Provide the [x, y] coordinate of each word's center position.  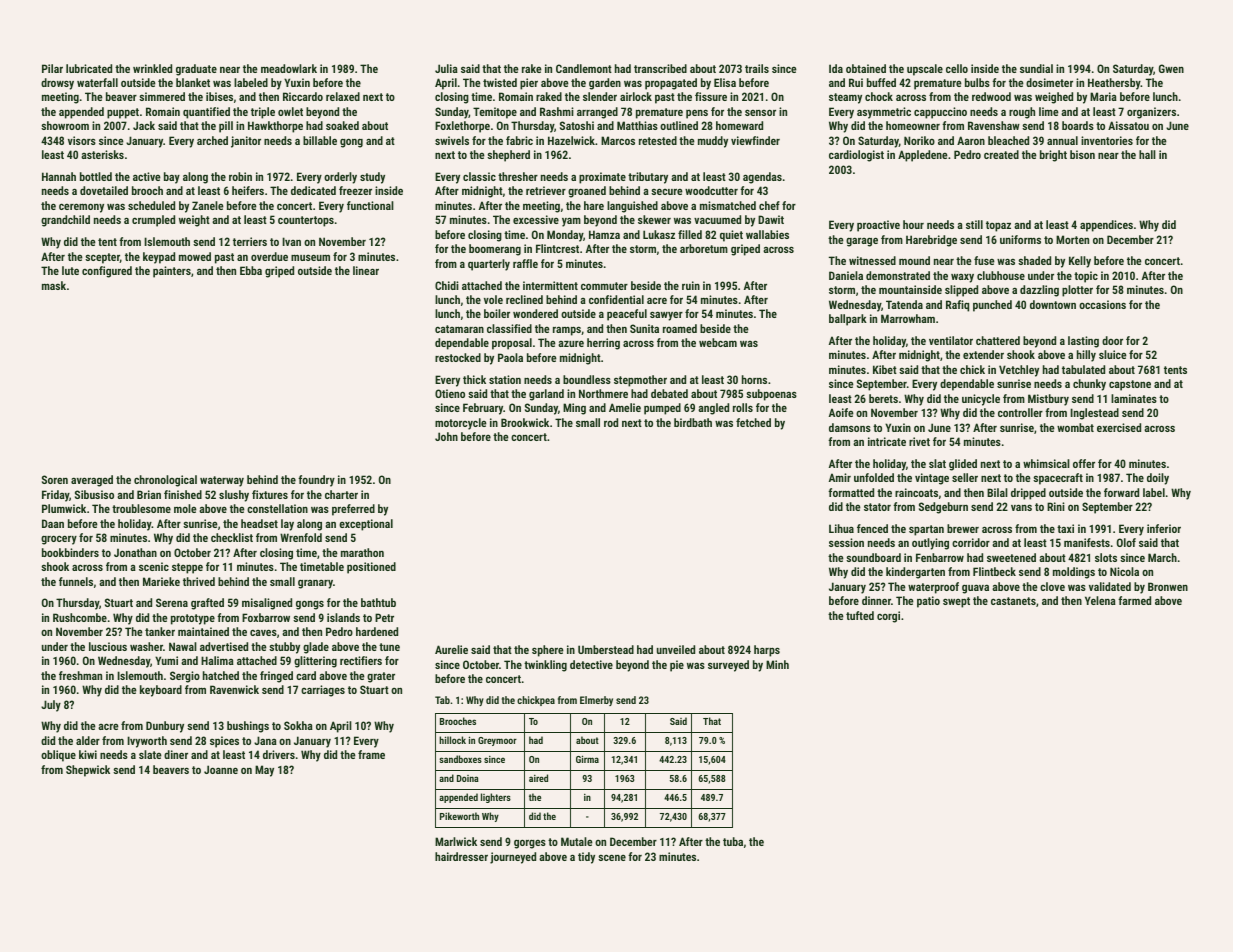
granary [315, 584]
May [264, 771]
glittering [315, 662]
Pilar [52, 68]
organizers [1151, 113]
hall [1147, 154]
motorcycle [461, 424]
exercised [1119, 427]
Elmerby [596, 701]
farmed [1134, 600]
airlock [636, 96]
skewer [654, 219]
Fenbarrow [940, 557]
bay [172, 178]
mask [54, 285]
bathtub [378, 602]
